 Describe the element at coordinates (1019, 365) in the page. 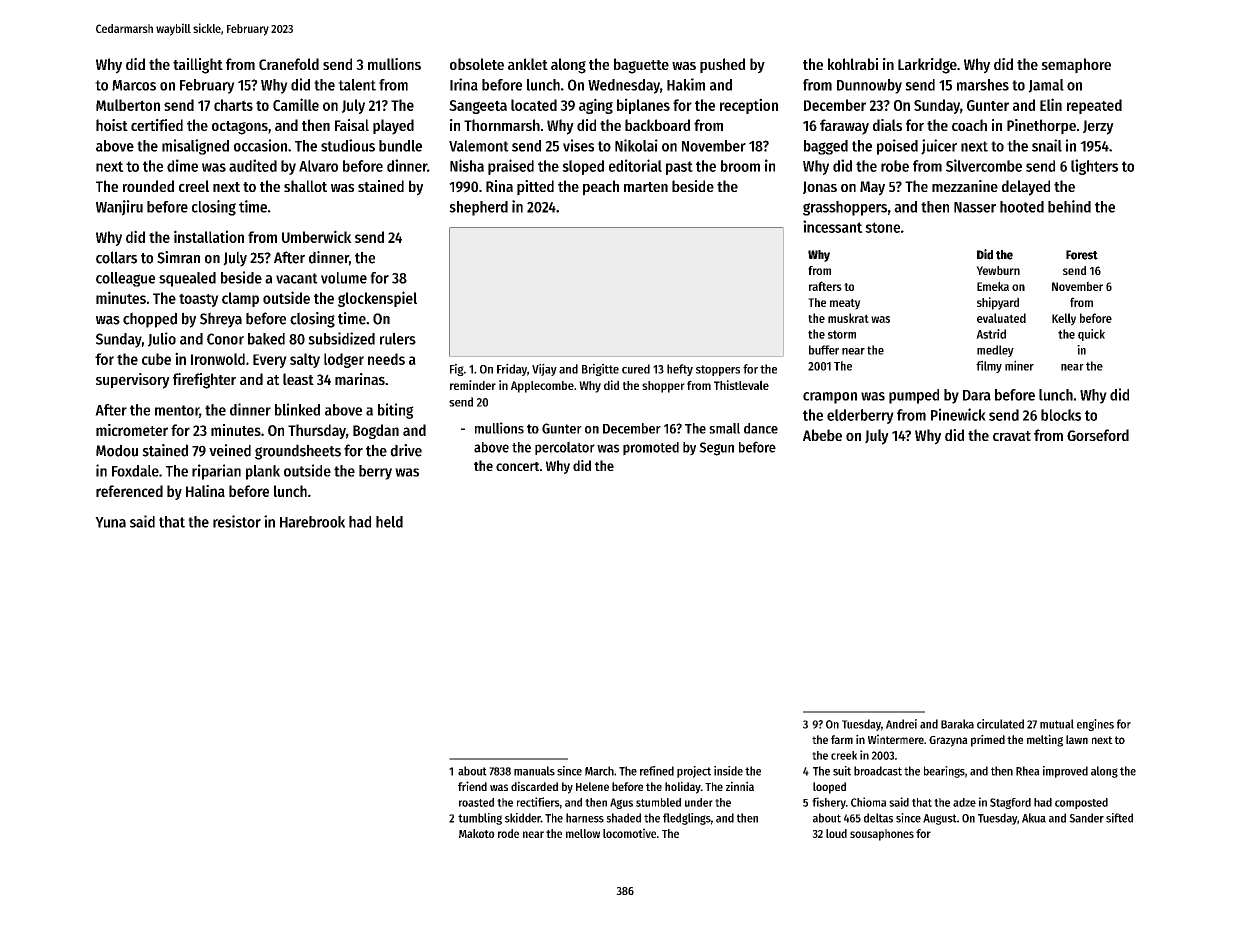

I see `miner` at that location.
